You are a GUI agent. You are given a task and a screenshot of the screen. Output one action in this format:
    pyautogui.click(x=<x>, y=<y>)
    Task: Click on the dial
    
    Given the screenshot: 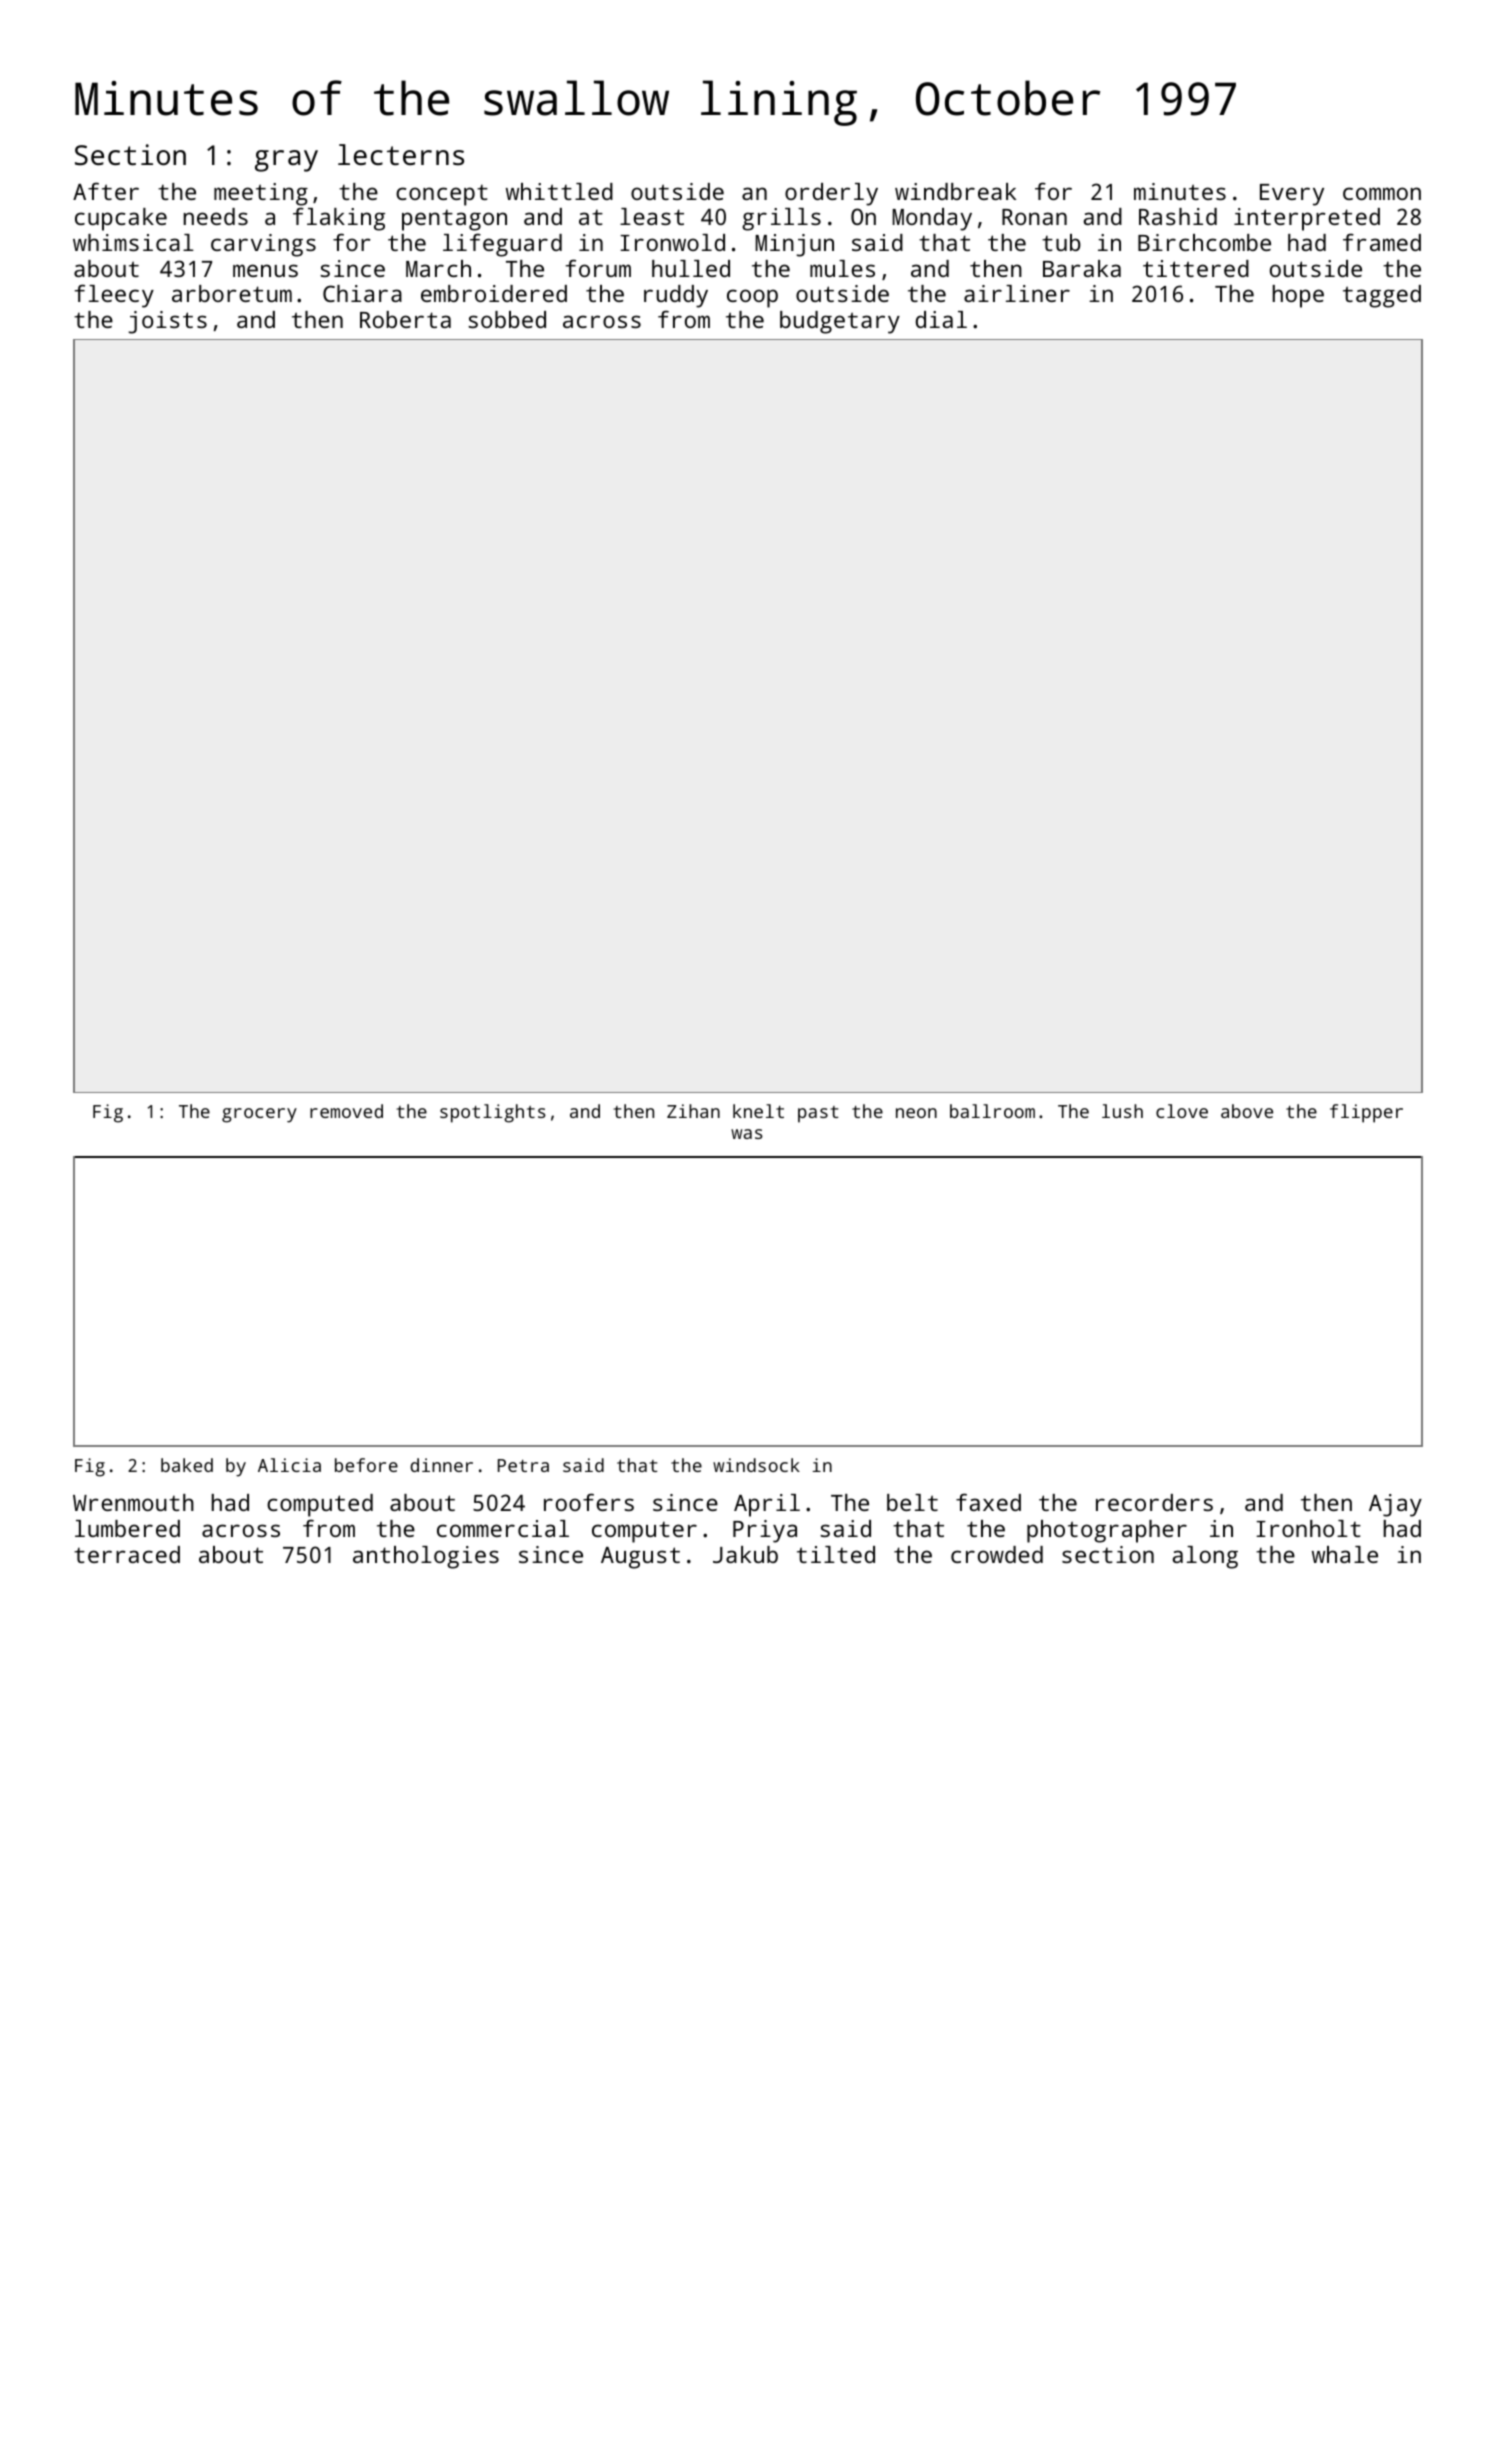 What is the action you would take?
    pyautogui.click(x=941, y=319)
